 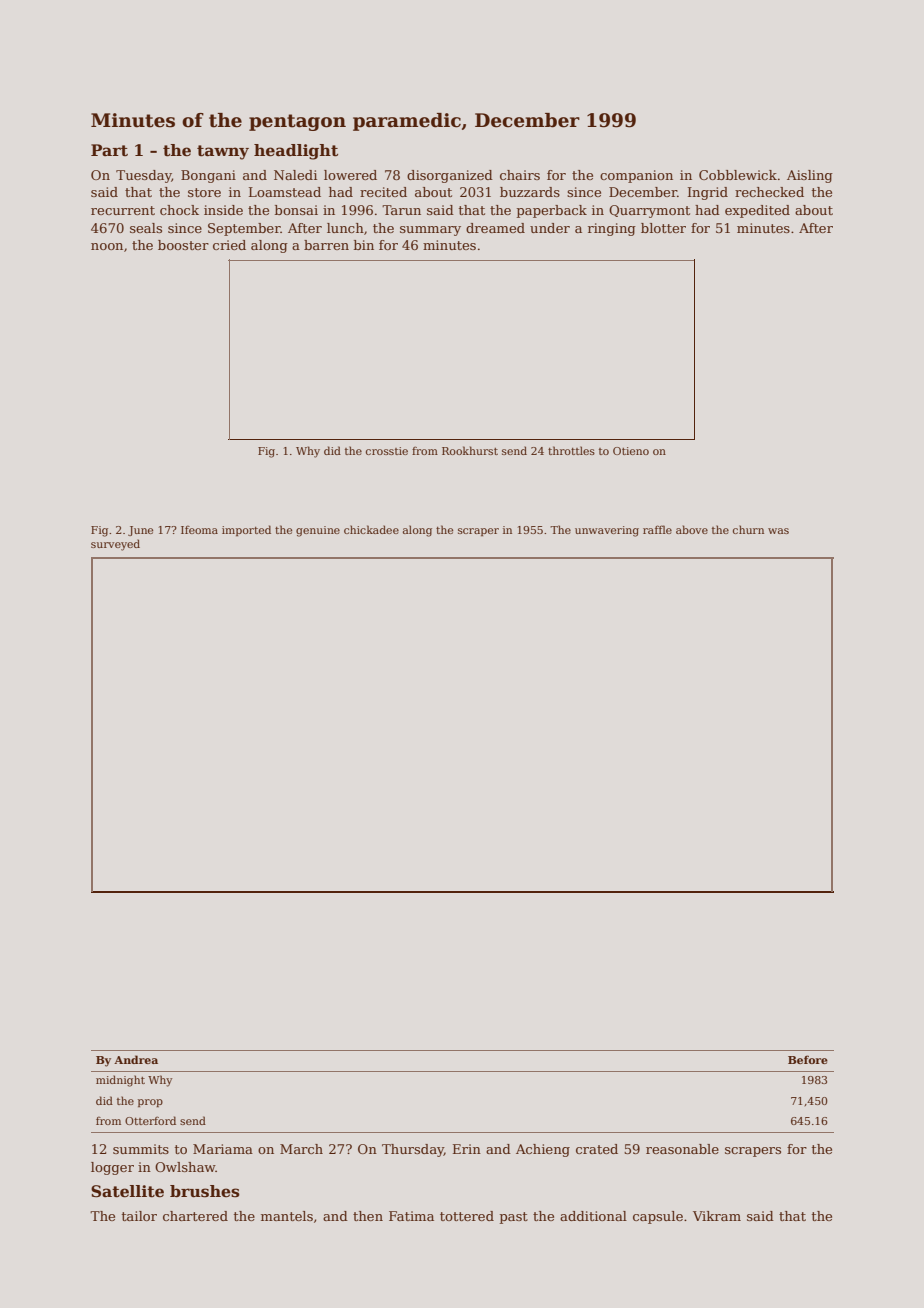 What do you see at coordinates (808, 1059) in the screenshot?
I see `Before` at bounding box center [808, 1059].
